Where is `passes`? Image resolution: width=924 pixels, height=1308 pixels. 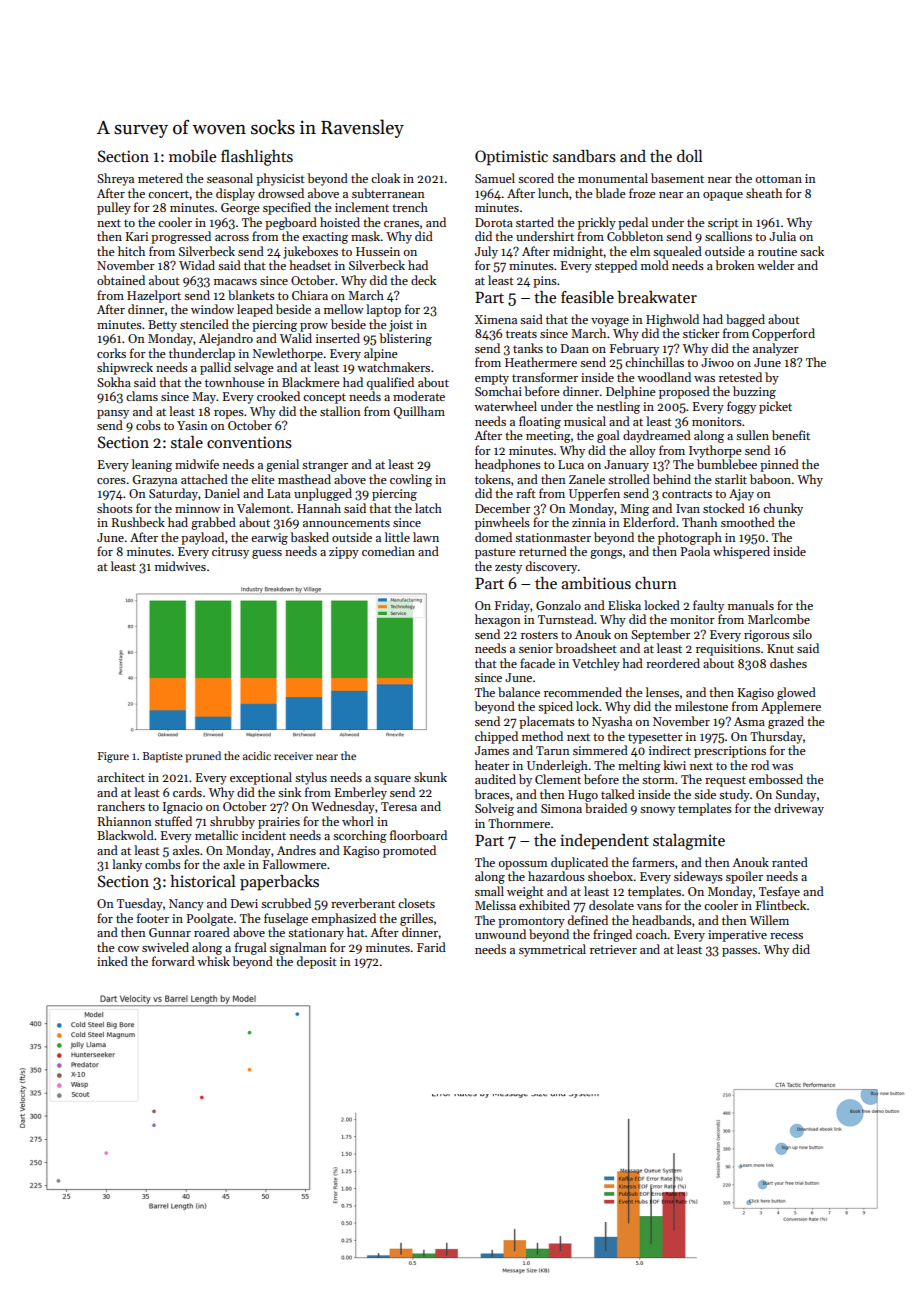
passes is located at coordinates (739, 952).
